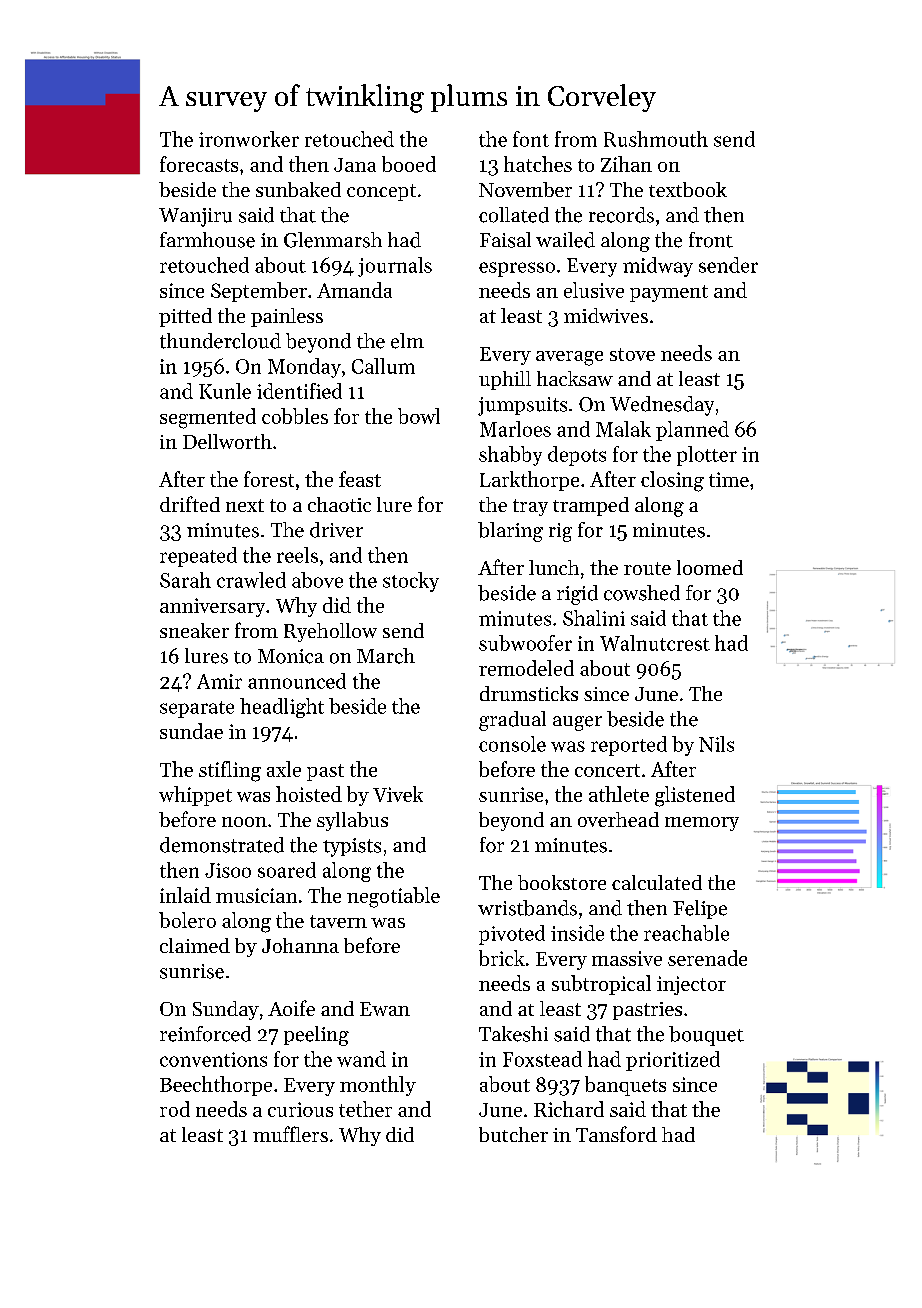 The height and width of the document is (1308, 922). What do you see at coordinates (249, 139) in the document?
I see `ironworker` at bounding box center [249, 139].
